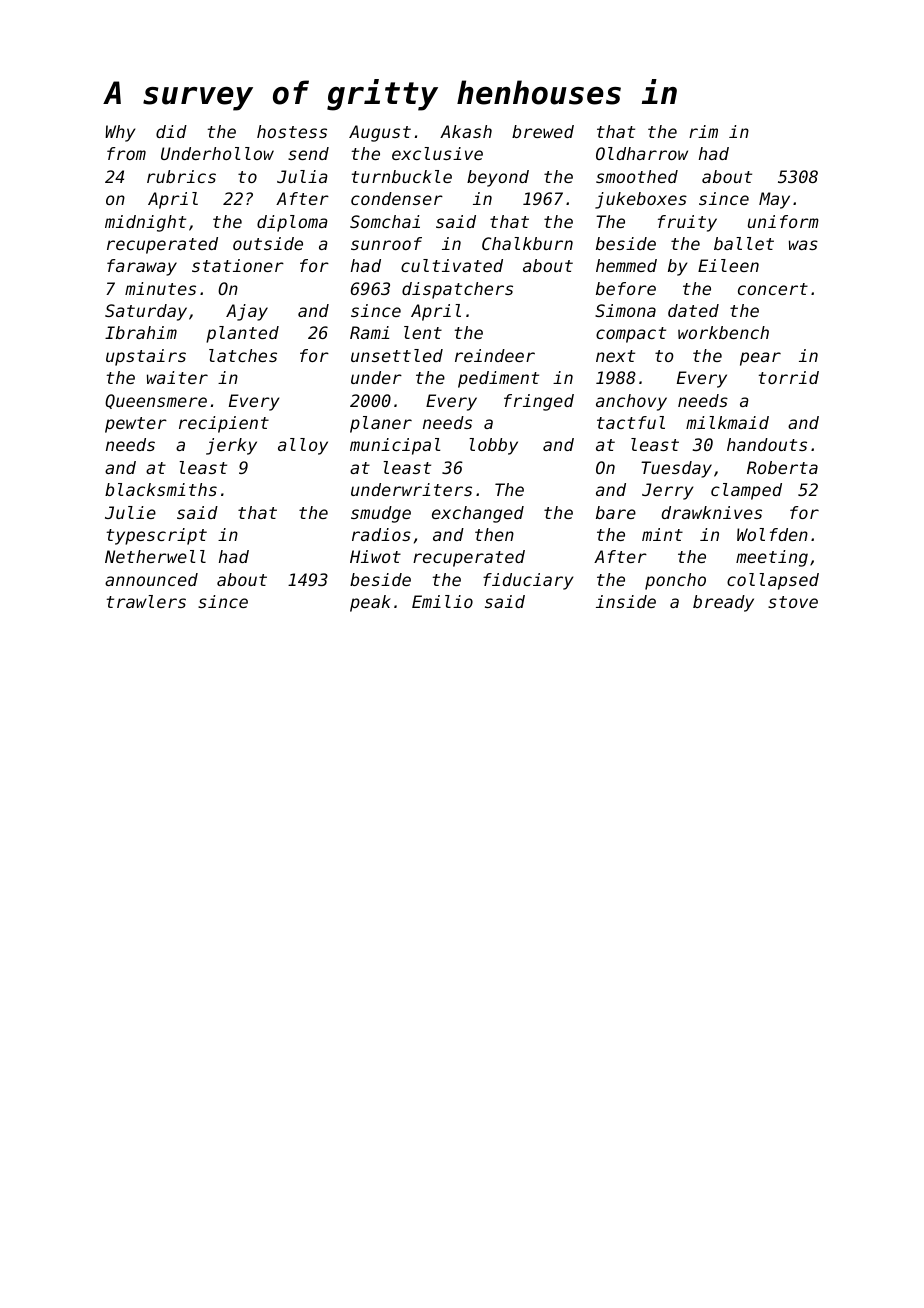 The width and height of the page is (924, 1308). Describe the element at coordinates (242, 334) in the page. I see `planted` at that location.
